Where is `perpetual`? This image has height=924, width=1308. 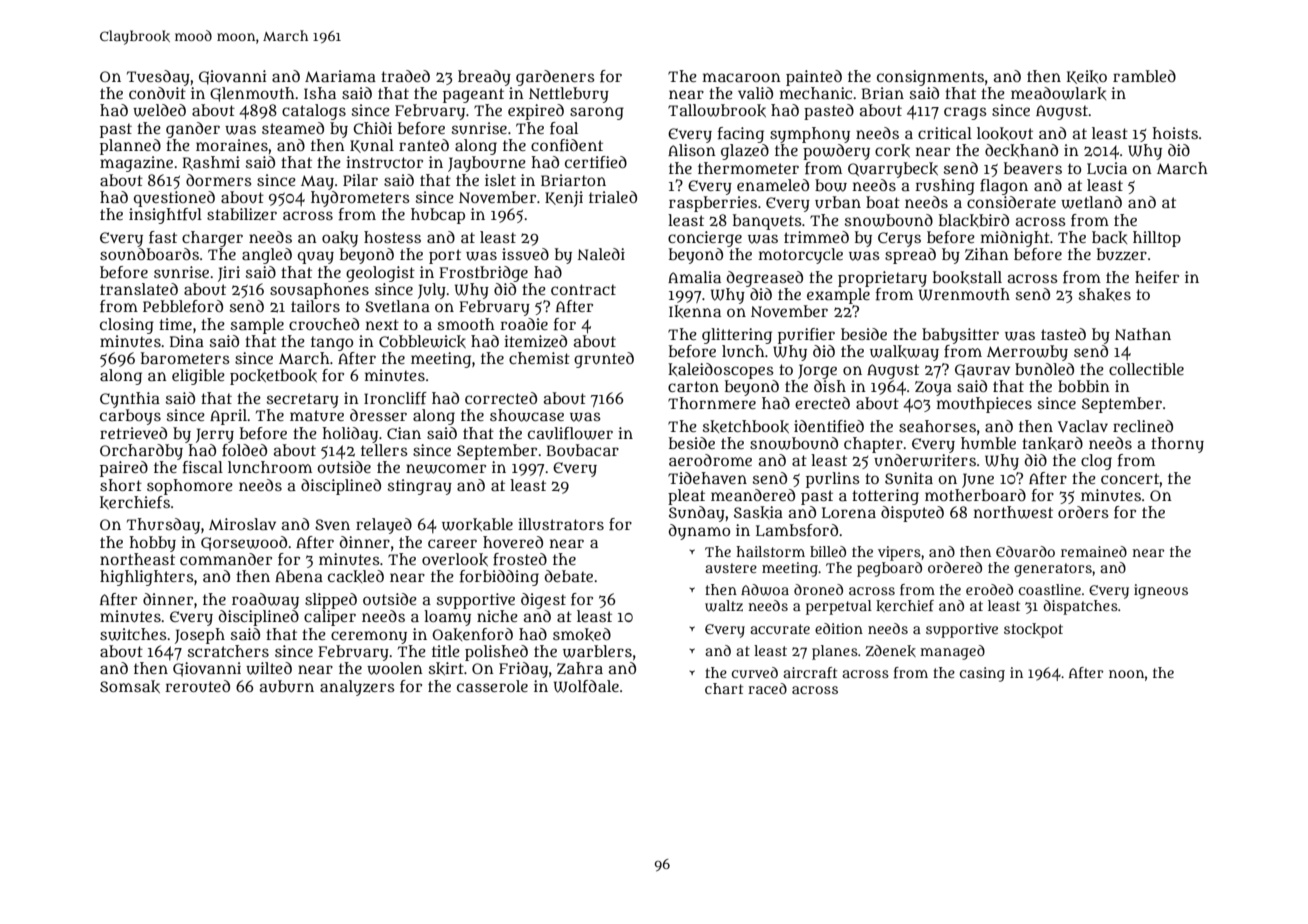 perpetual is located at coordinates (839, 607).
